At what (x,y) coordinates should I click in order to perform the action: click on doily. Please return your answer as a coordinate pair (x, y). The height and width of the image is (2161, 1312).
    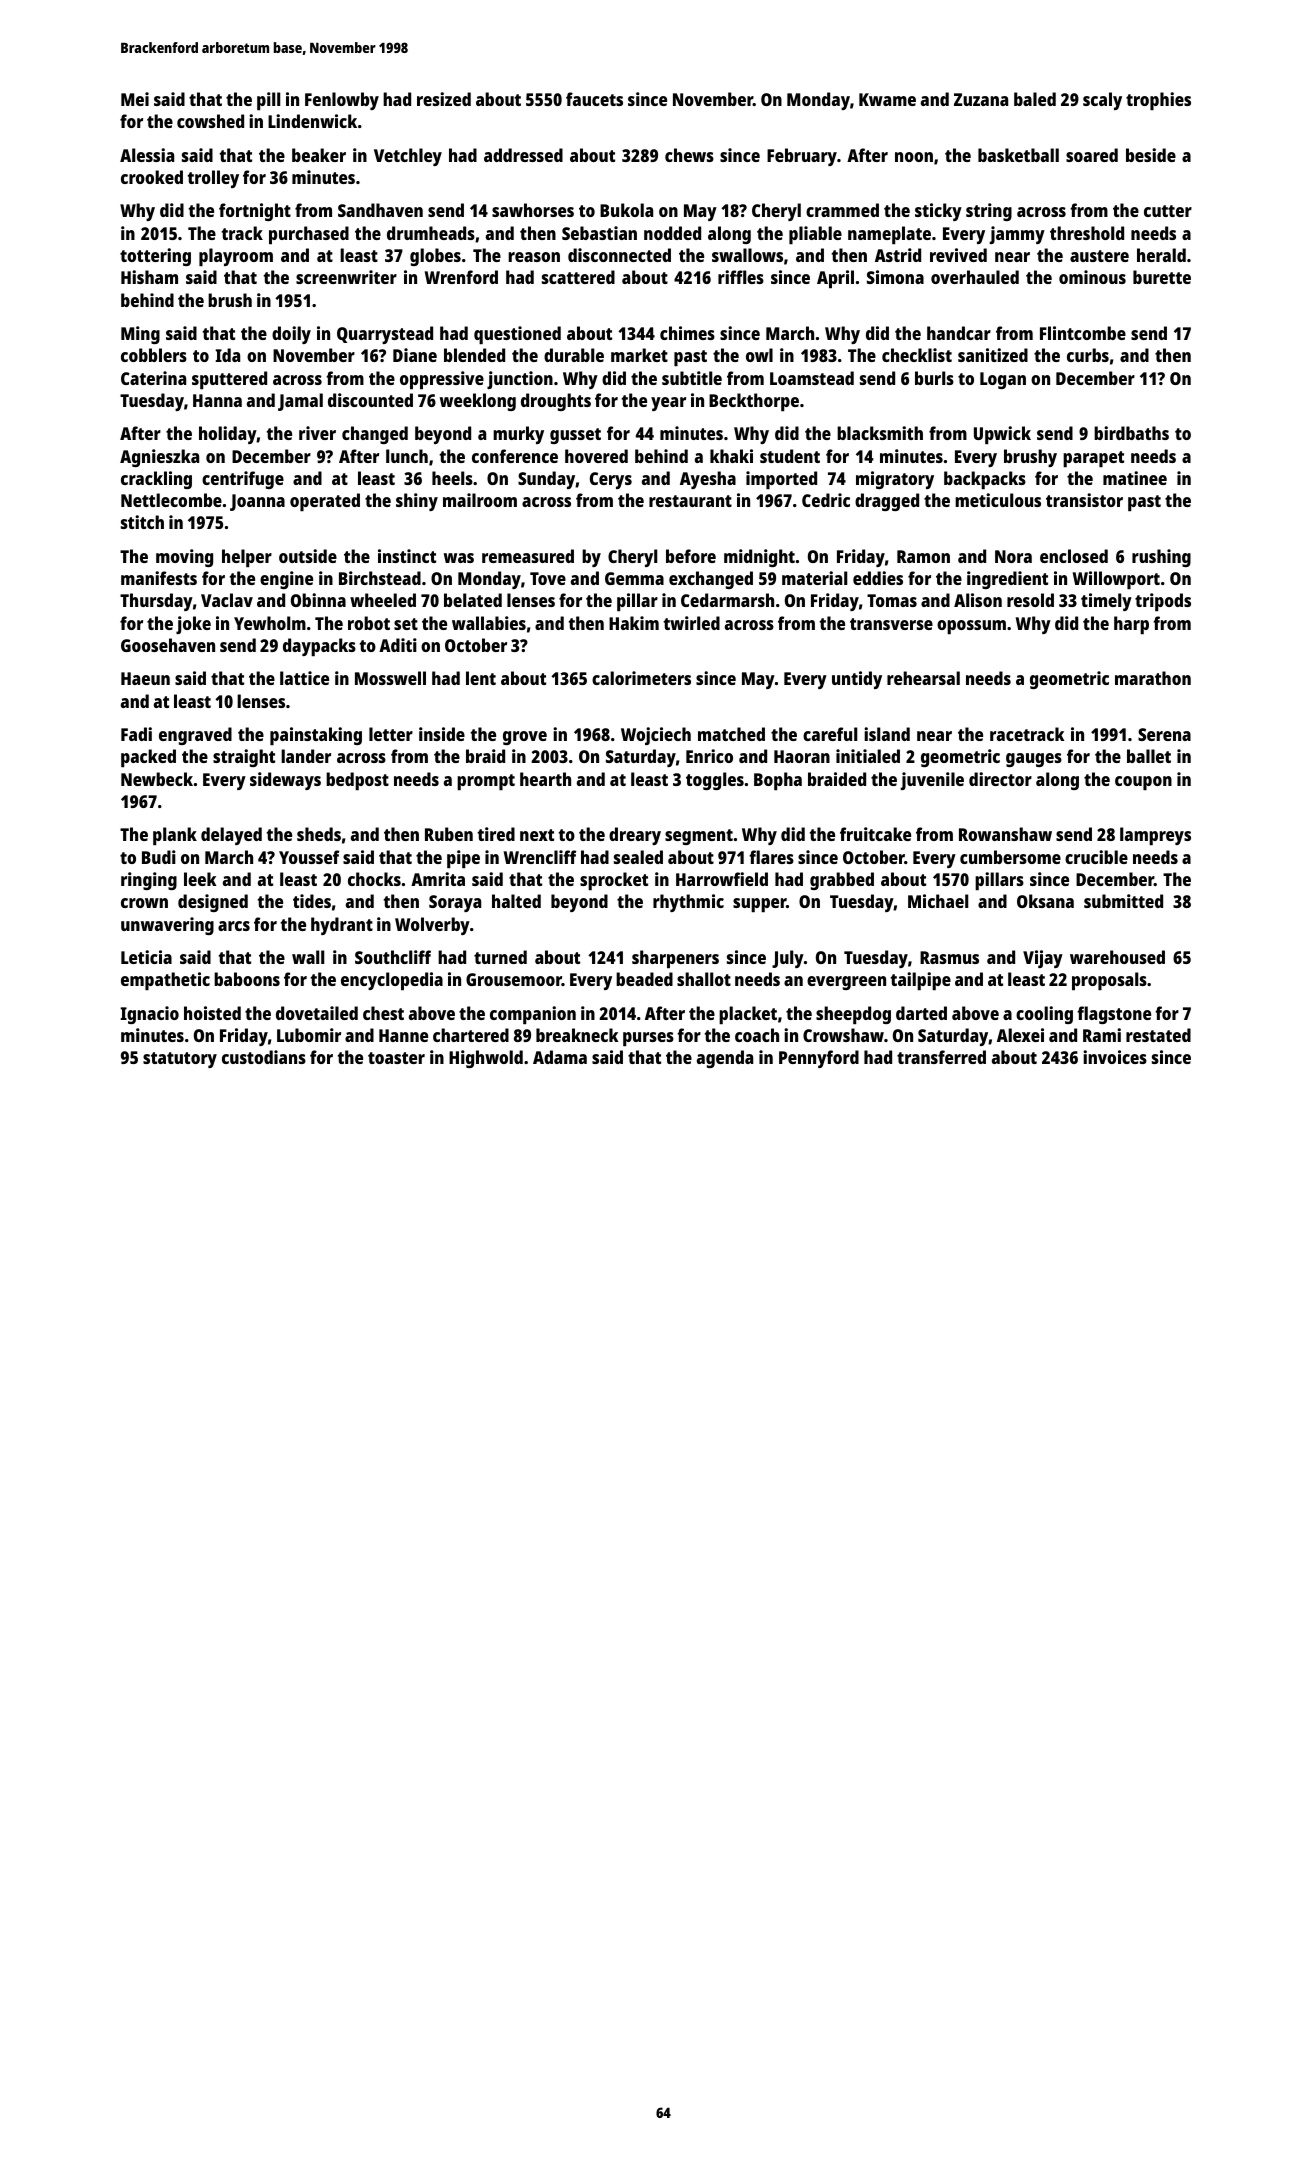
    Looking at the image, I should click on (291, 335).
